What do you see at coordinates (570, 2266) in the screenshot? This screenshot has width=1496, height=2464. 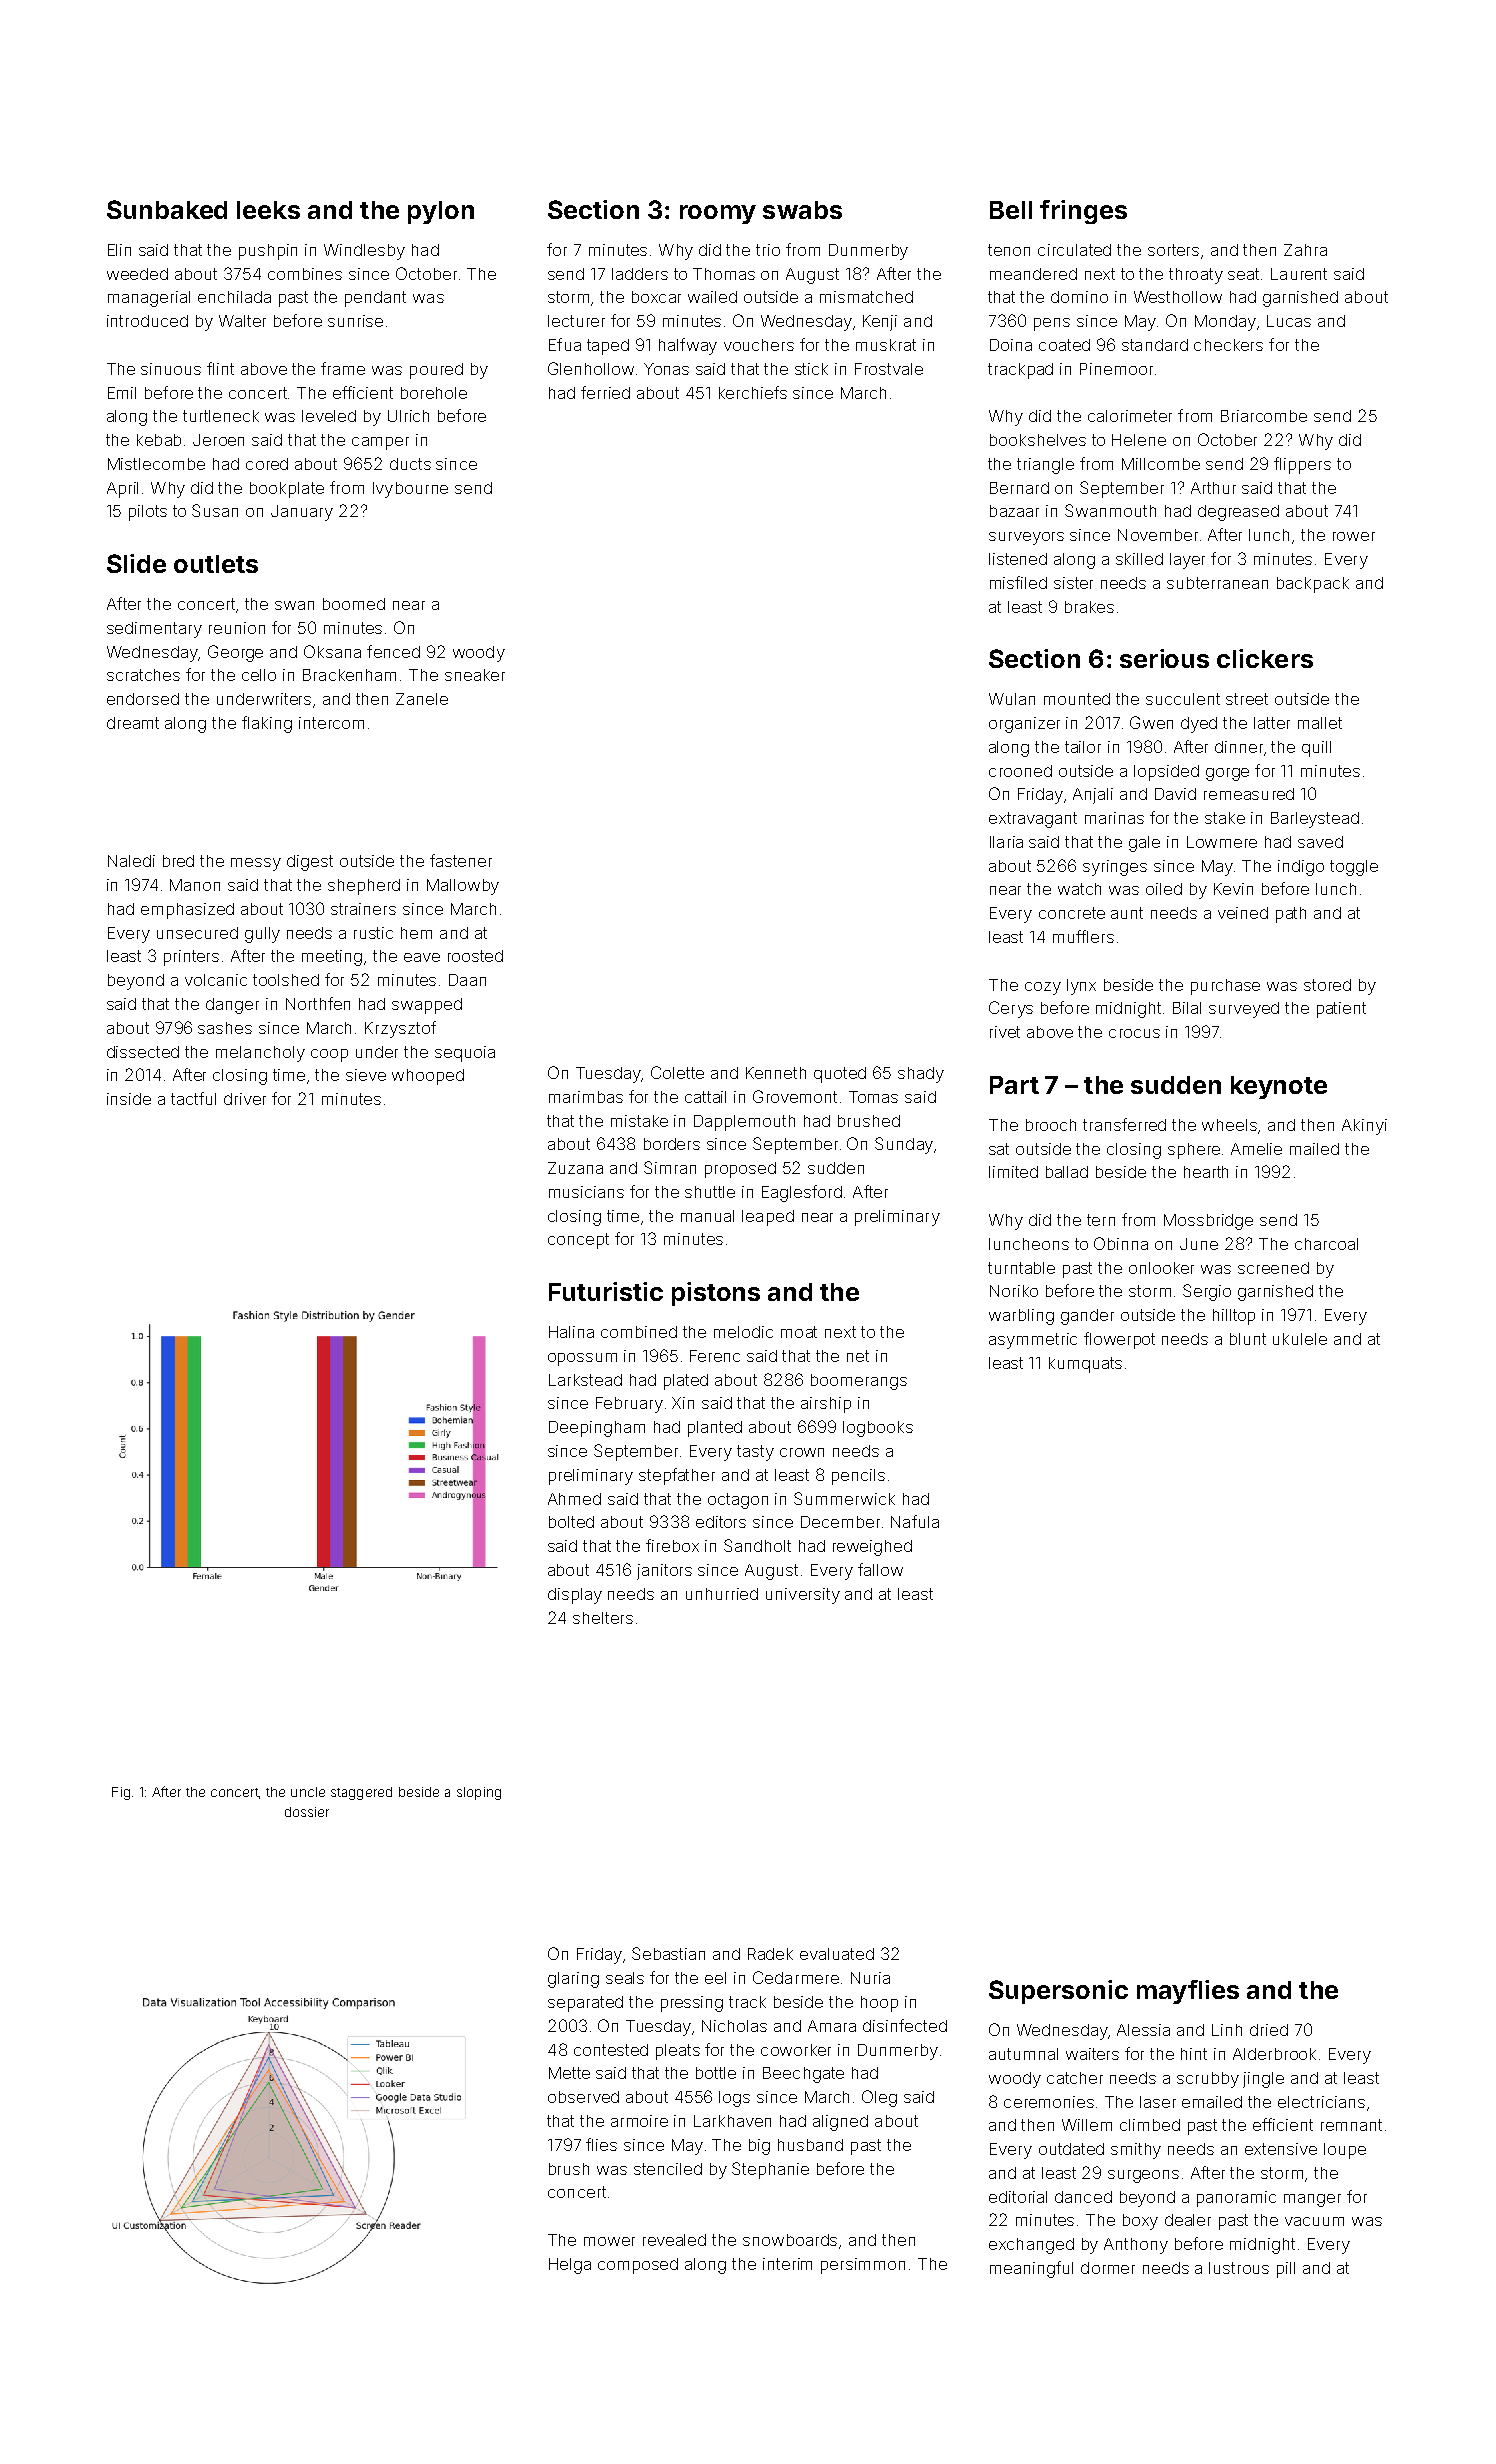 I see `Helga` at bounding box center [570, 2266].
